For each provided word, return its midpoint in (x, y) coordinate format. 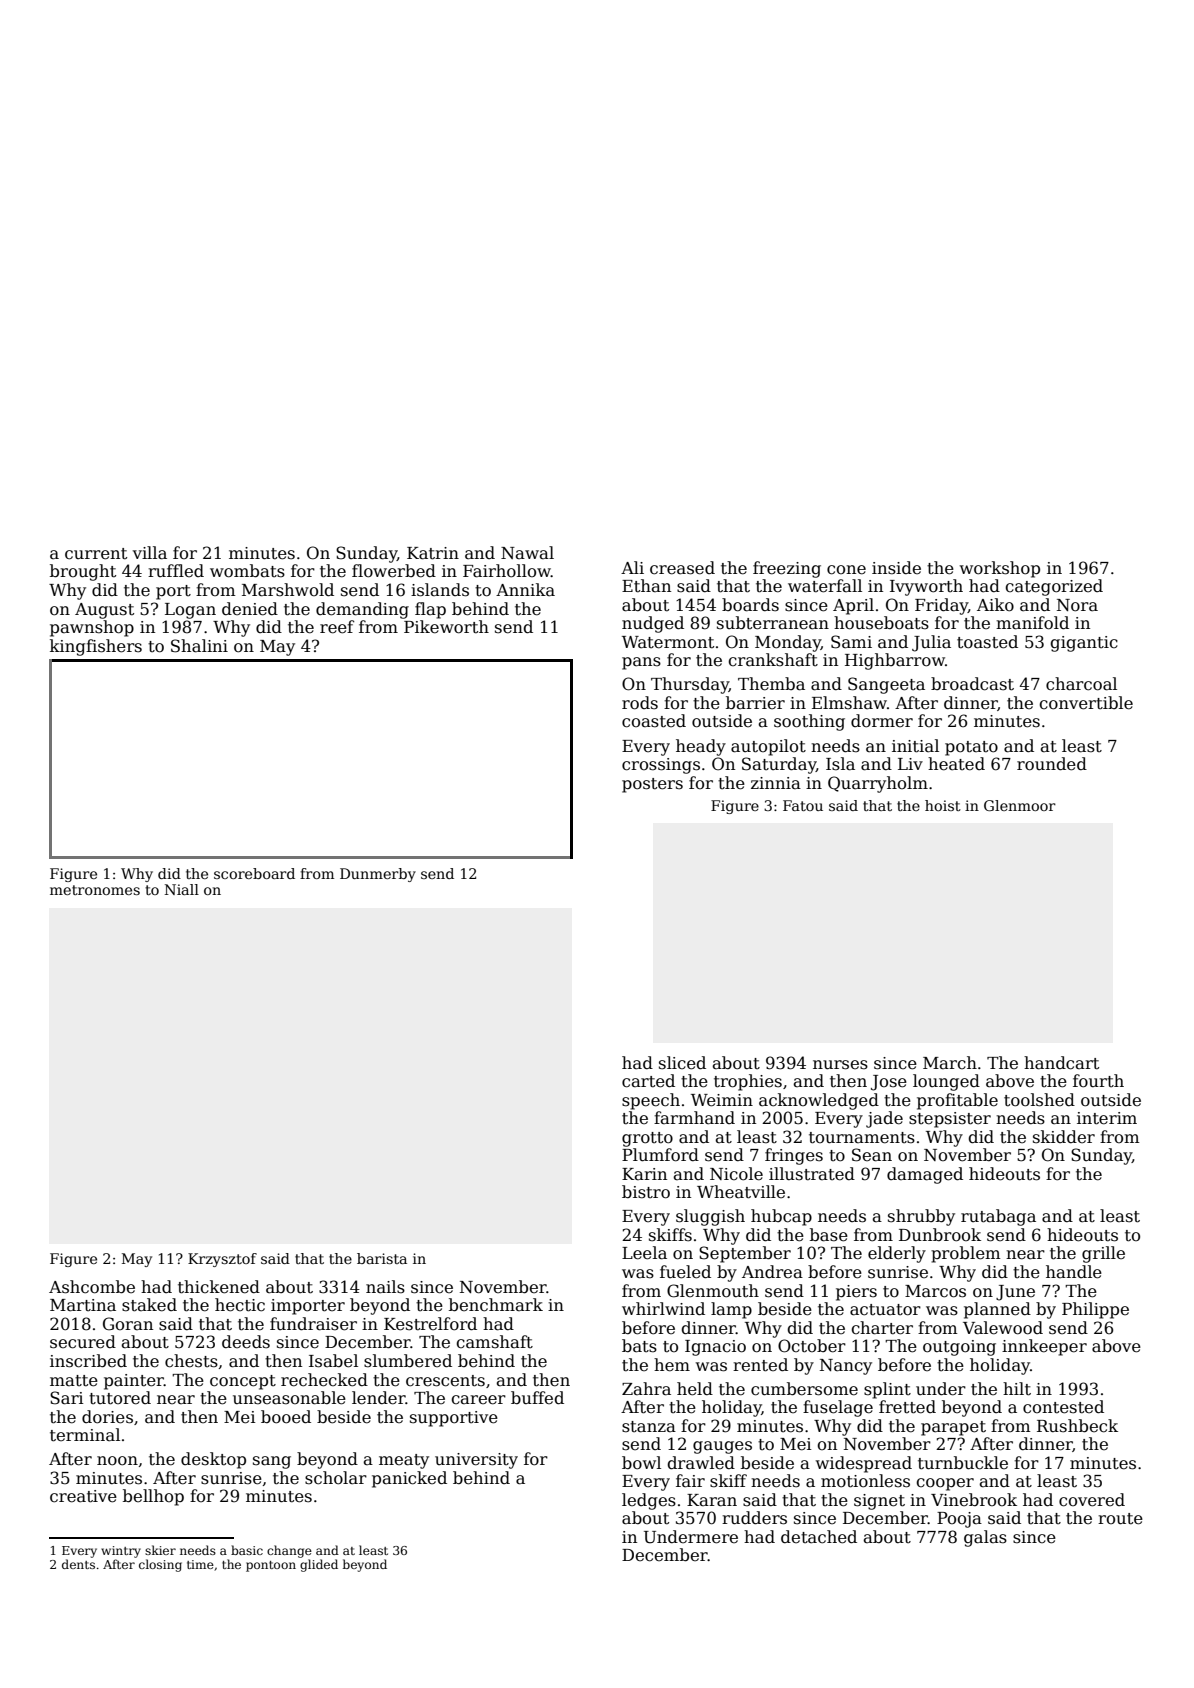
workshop (1000, 569)
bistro (646, 1192)
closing (160, 1565)
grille (1103, 1254)
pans (641, 663)
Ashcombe (92, 1287)
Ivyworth (926, 587)
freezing (787, 569)
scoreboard (254, 873)
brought (83, 572)
